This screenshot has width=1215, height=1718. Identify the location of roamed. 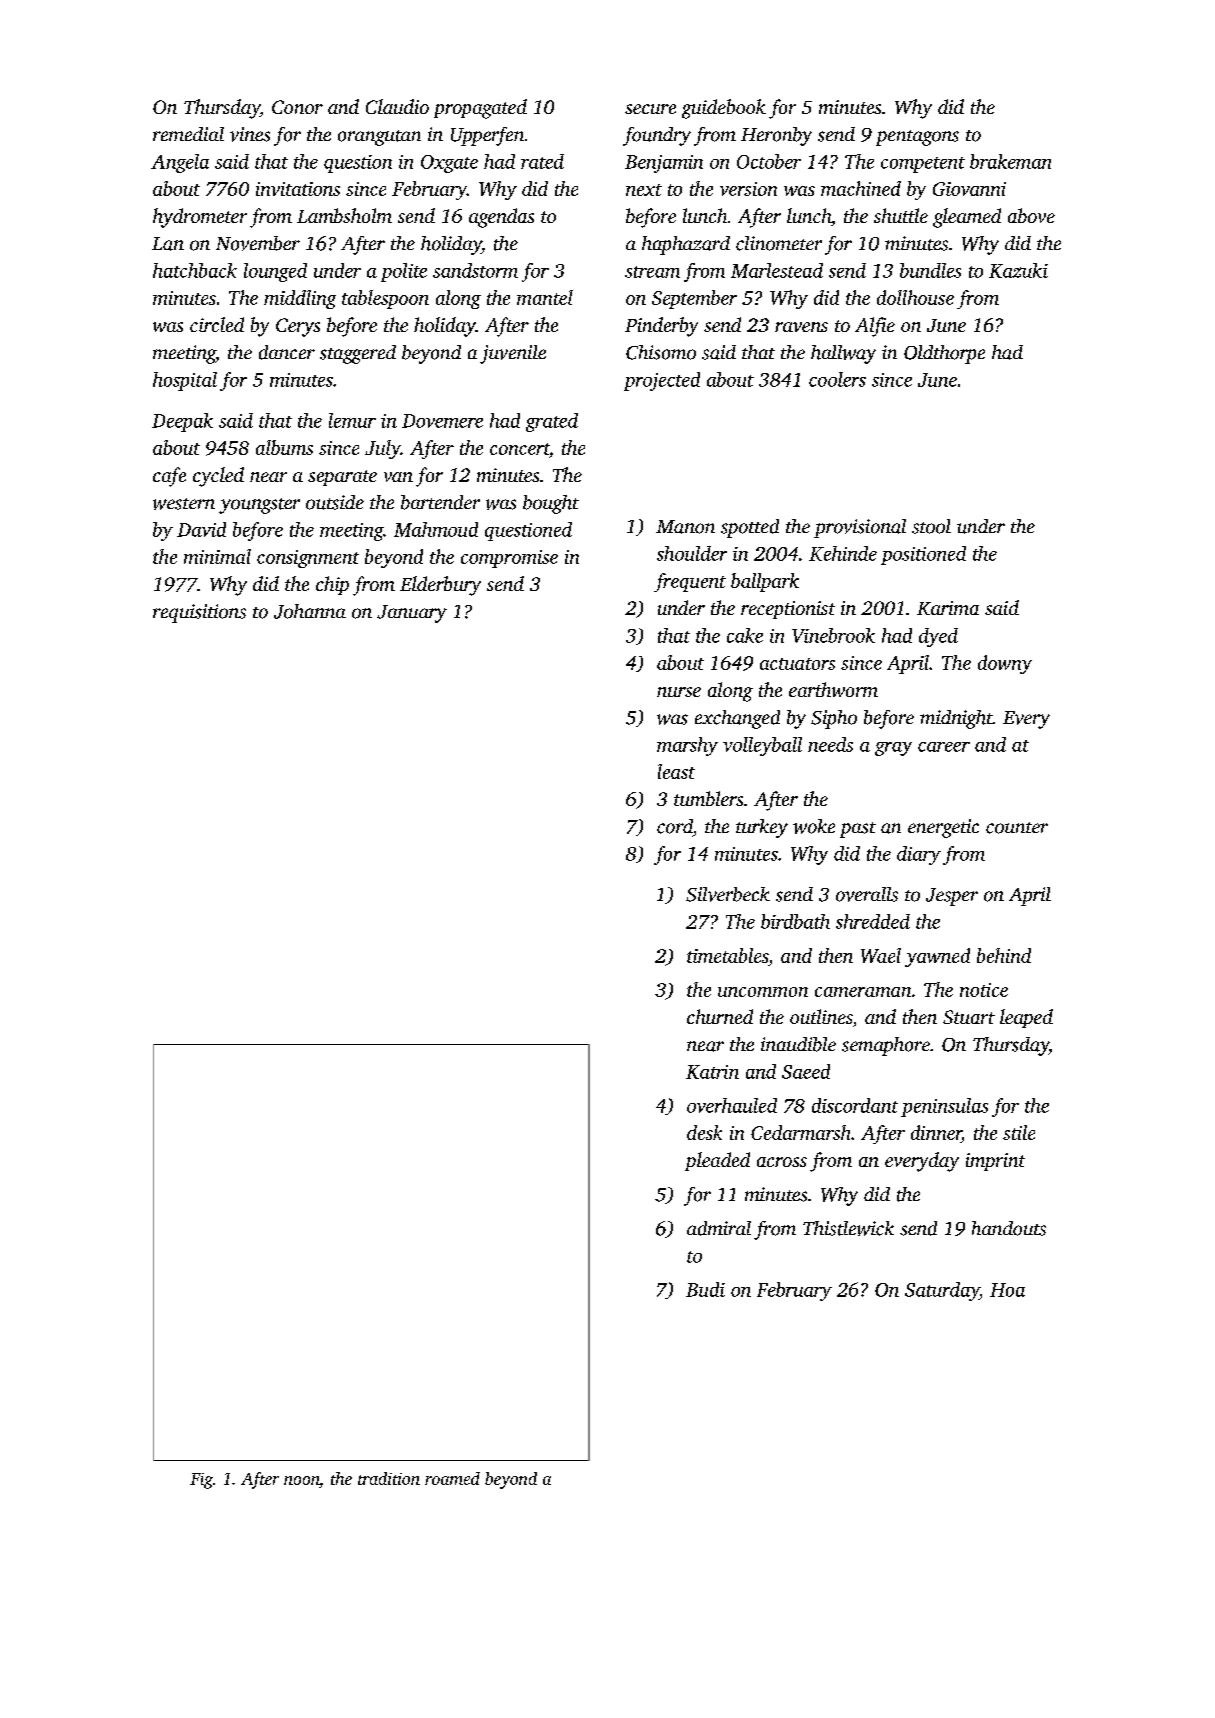
(452, 1478).
